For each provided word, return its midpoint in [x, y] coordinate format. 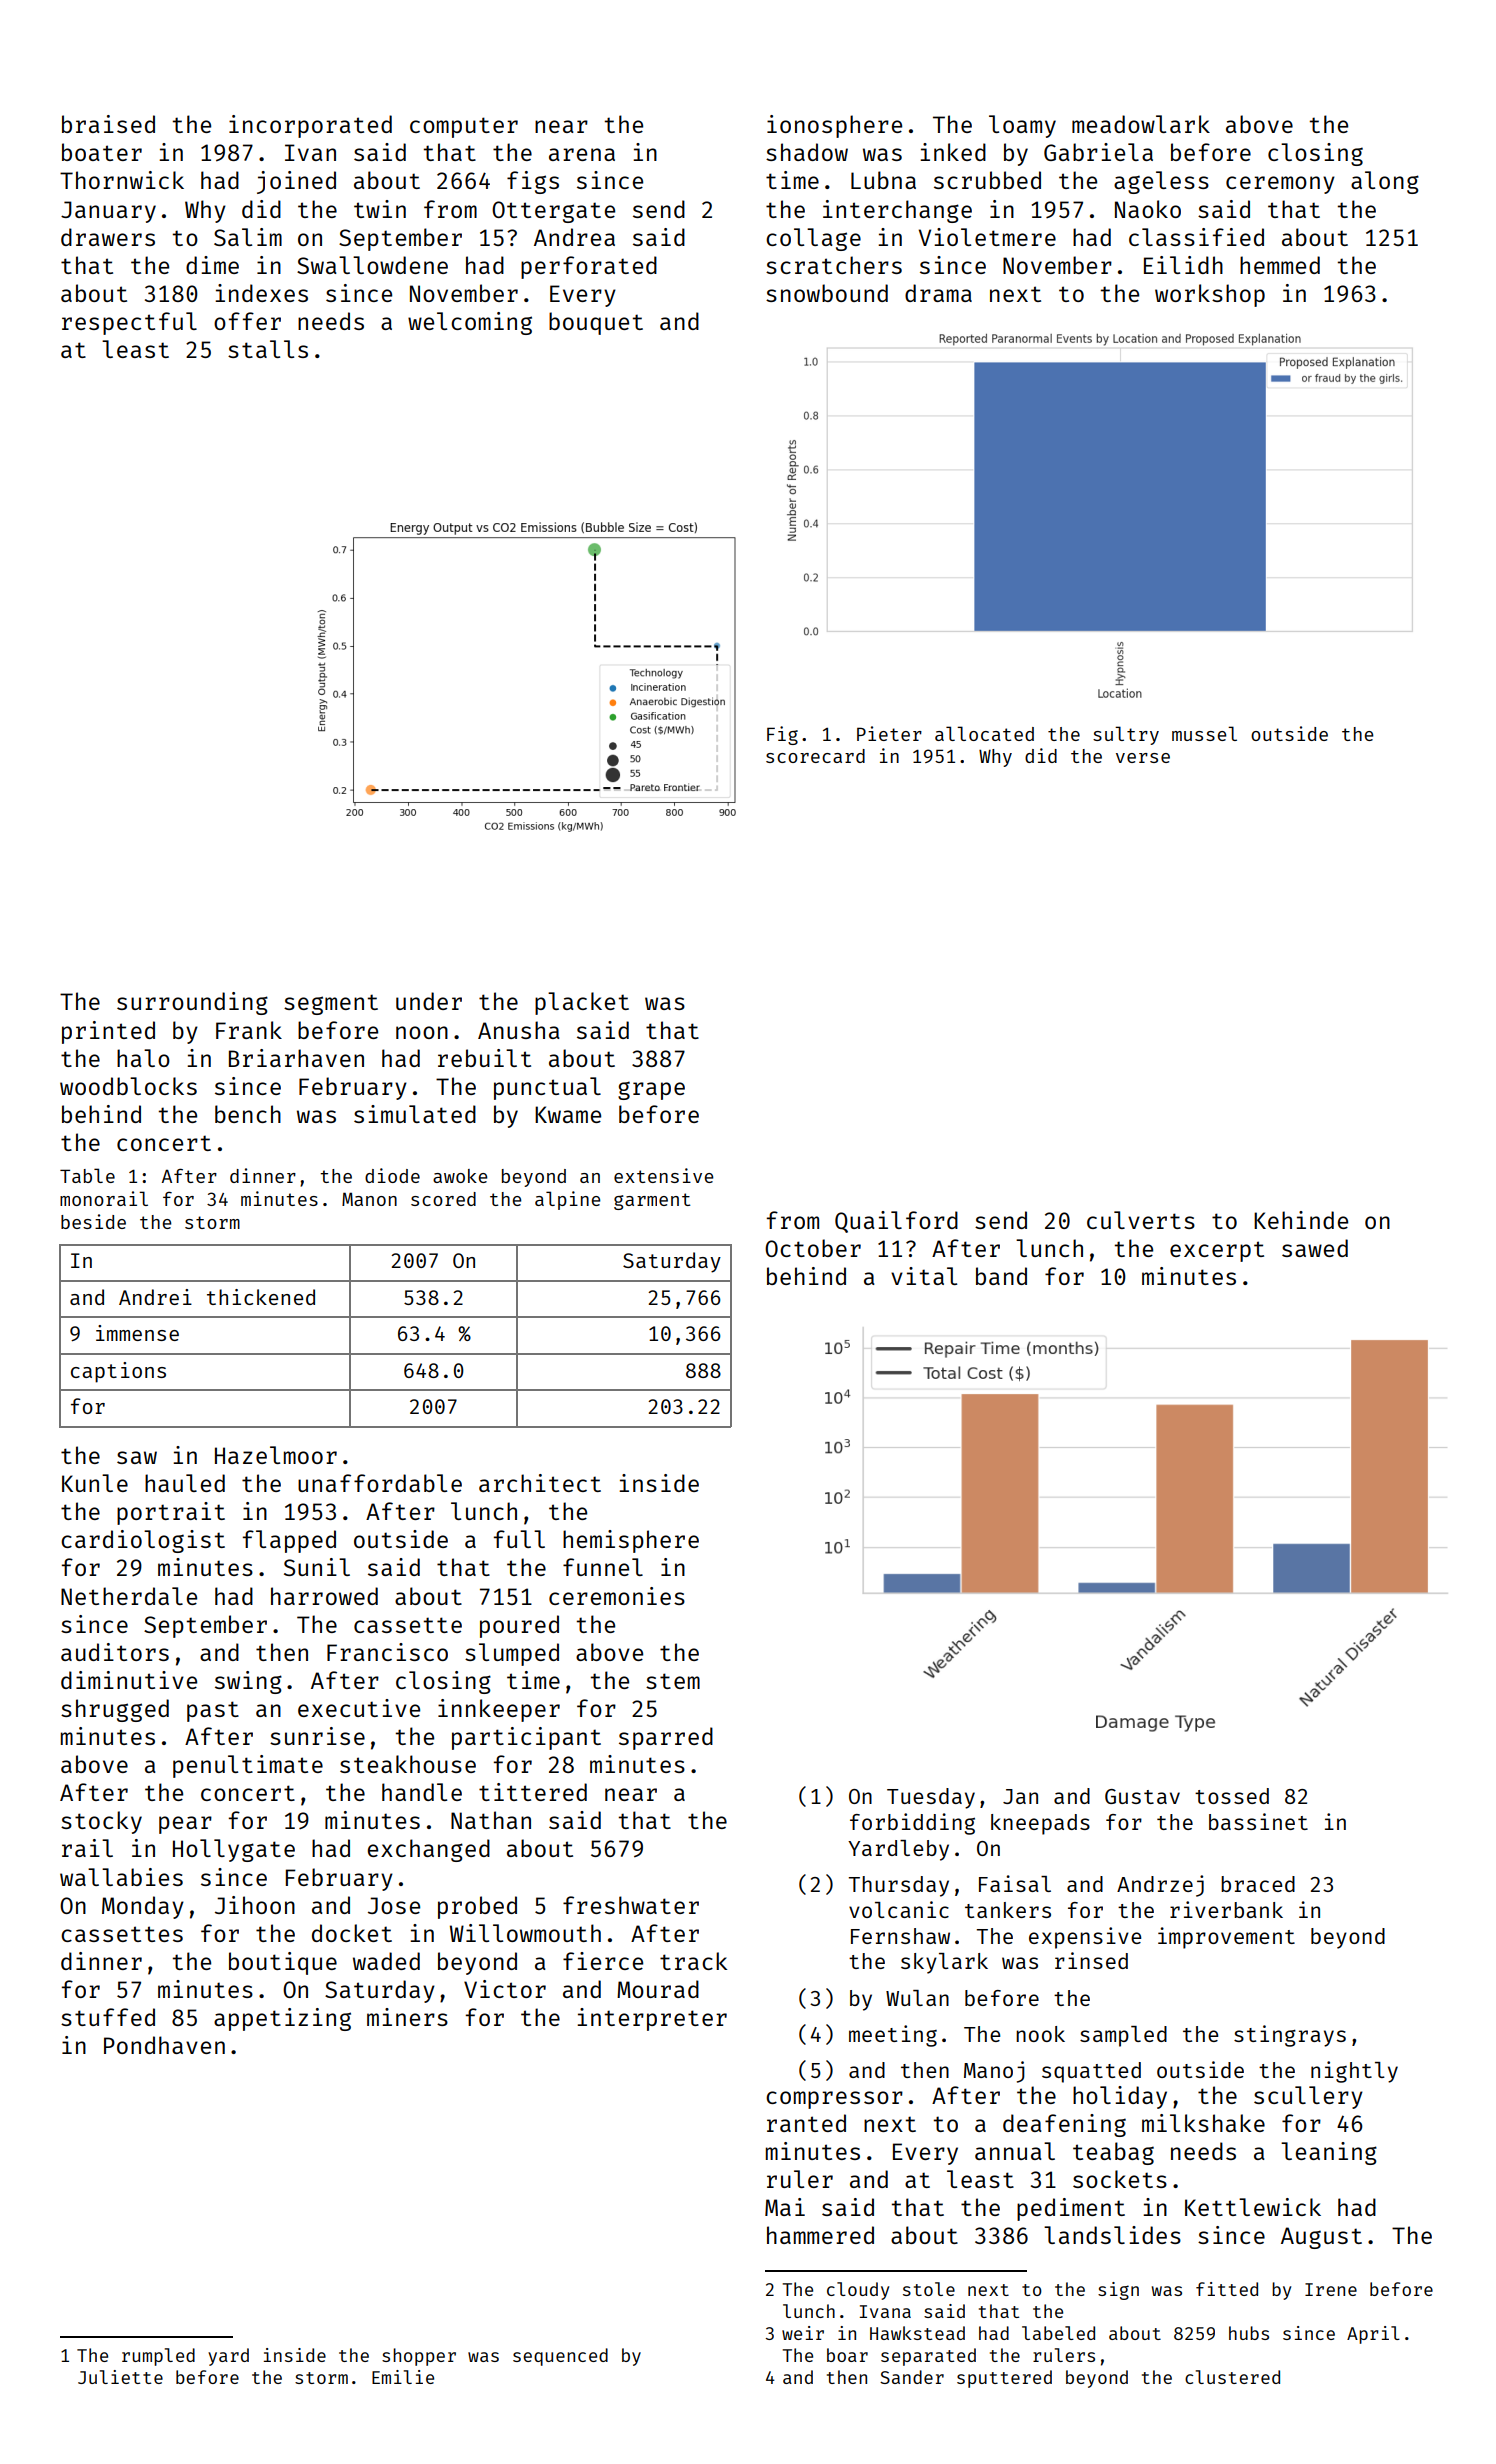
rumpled [158, 2357]
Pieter [889, 733]
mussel [1204, 733]
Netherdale [129, 1596]
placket [582, 1003]
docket [352, 1933]
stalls [268, 349]
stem [673, 1681]
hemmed [1280, 265]
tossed [1232, 1796]
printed [108, 1032]
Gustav [1142, 1796]
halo [143, 1058]
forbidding [912, 1824]
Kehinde [1301, 1220]
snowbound [827, 293]
